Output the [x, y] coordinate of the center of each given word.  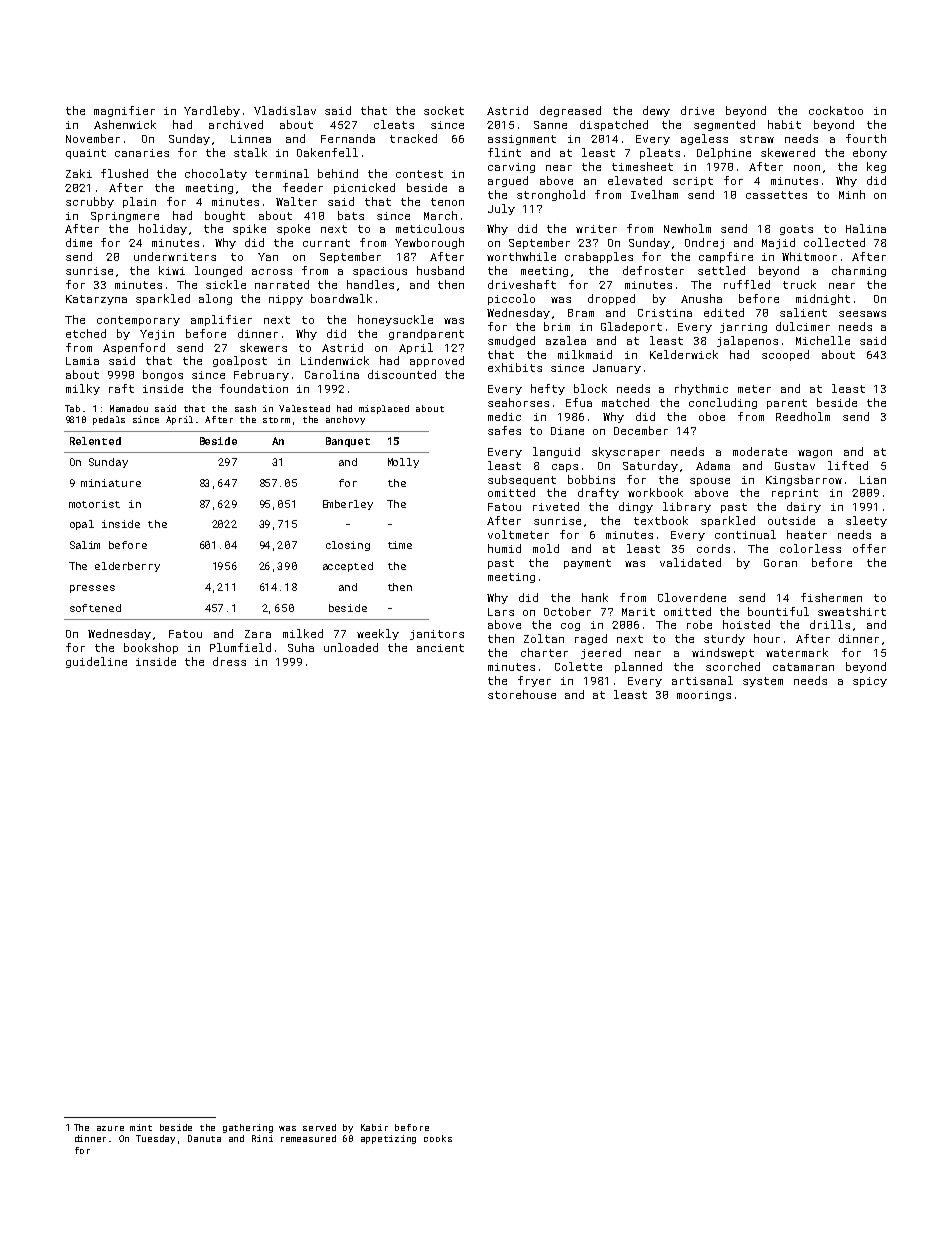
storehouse [522, 694]
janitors [437, 635]
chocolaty [216, 174]
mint [141, 1127]
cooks [438, 1138]
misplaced [384, 409]
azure [110, 1128]
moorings [704, 696]
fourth [866, 138]
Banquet [348, 442]
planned [638, 667]
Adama [713, 465]
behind [338, 173]
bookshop [151, 648]
